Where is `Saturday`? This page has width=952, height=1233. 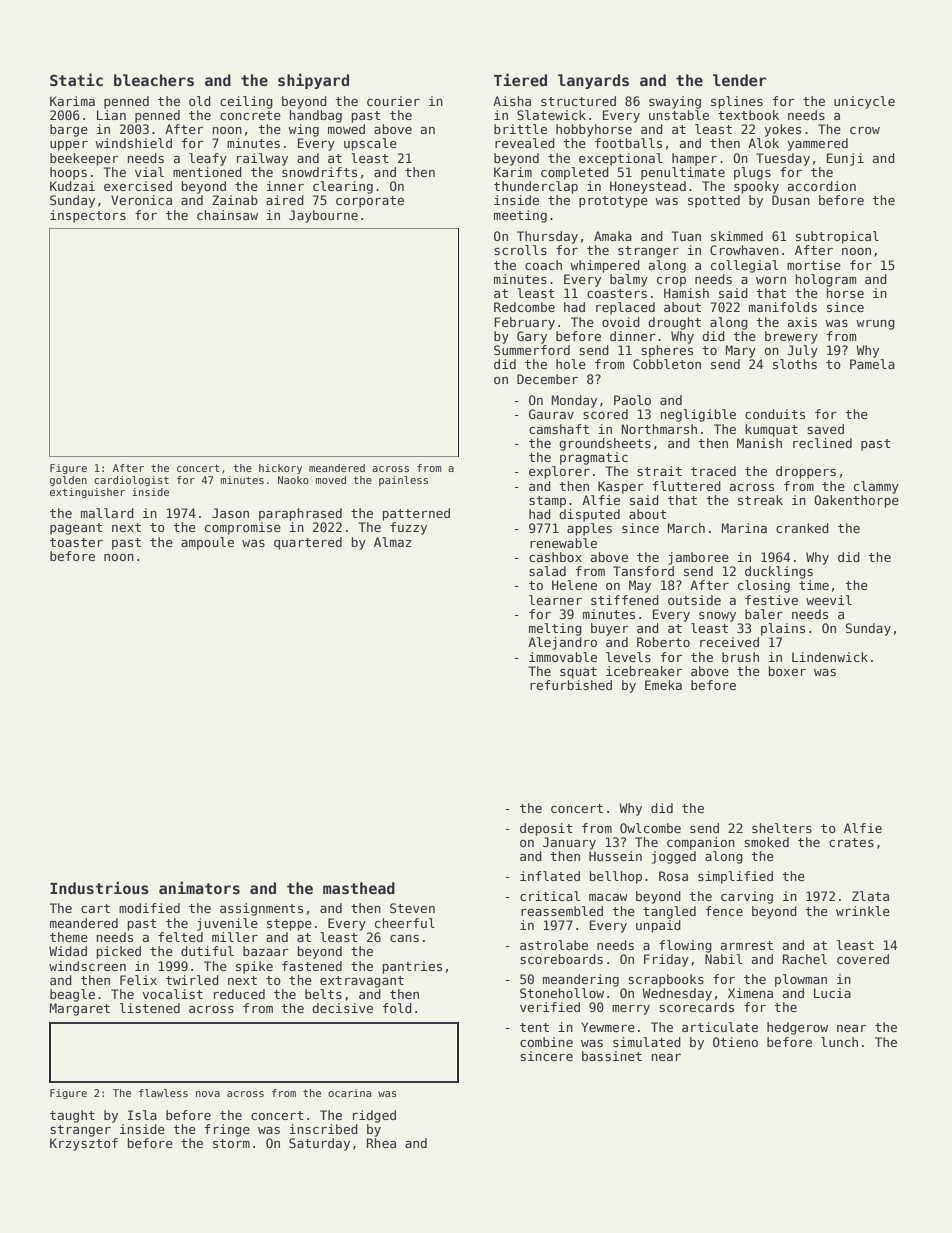 Saturday is located at coordinates (319, 1144).
